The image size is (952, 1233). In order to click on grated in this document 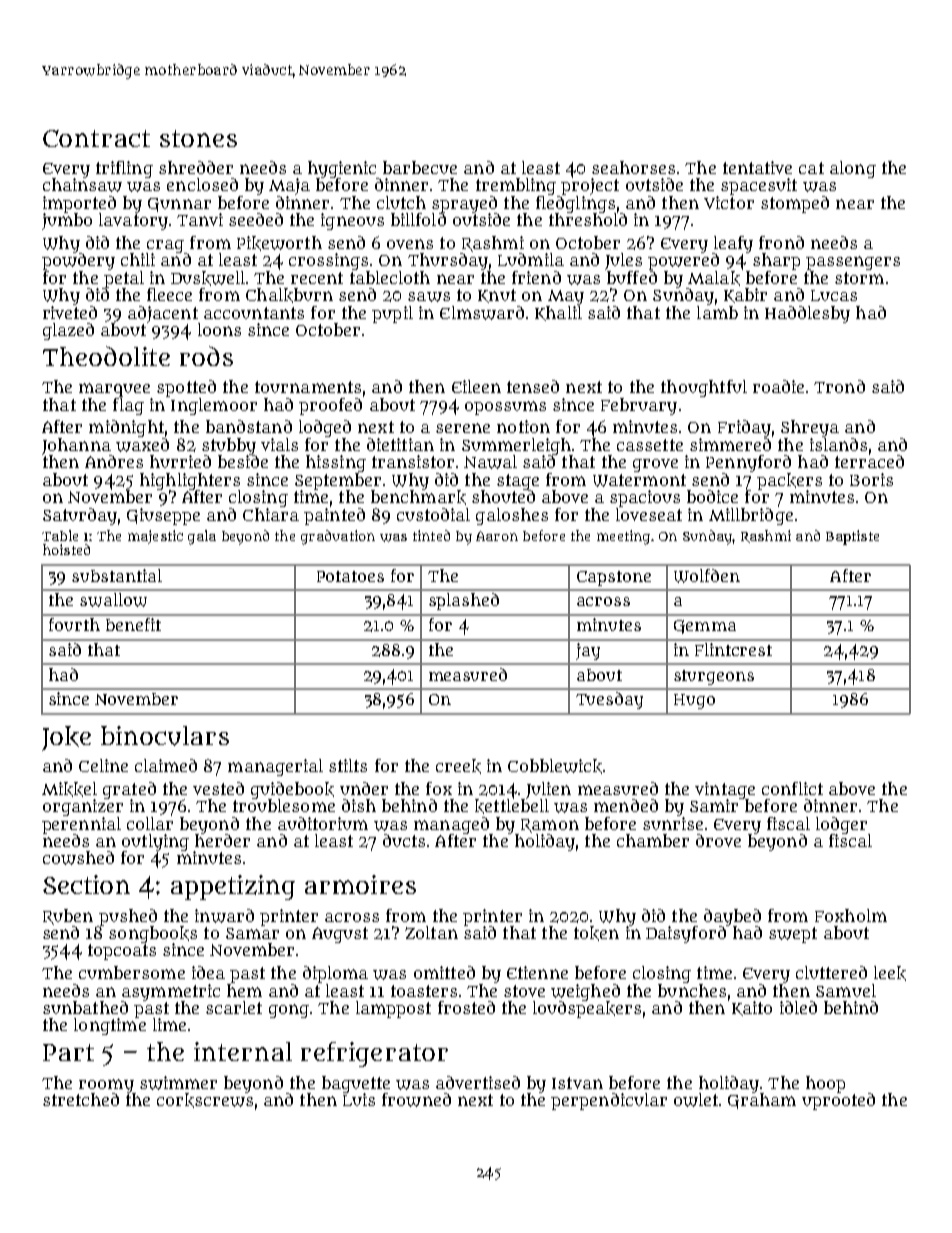, I will do `click(129, 790)`.
